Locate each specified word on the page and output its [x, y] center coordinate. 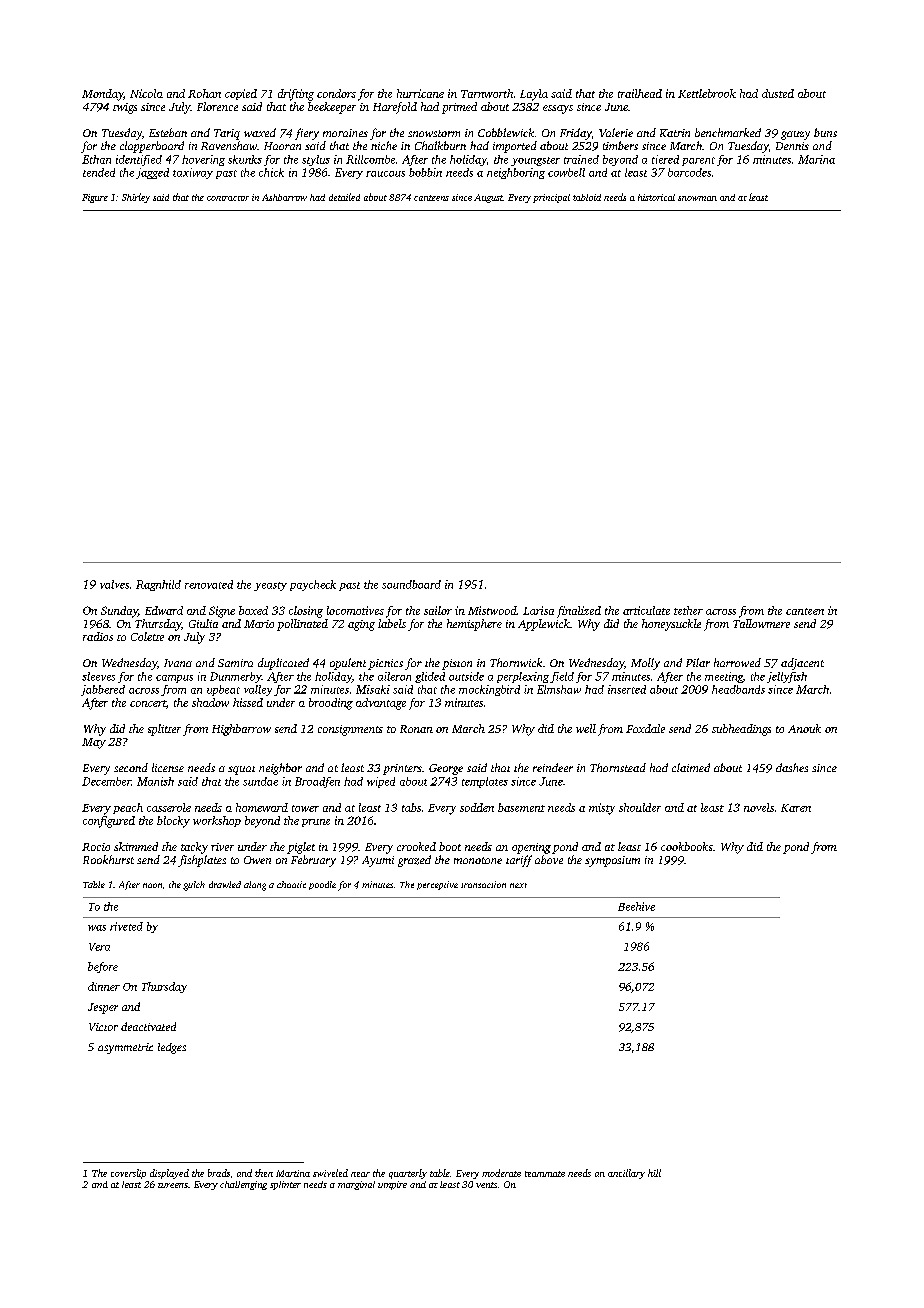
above [549, 859]
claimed [691, 767]
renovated [209, 584]
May [94, 743]
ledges [172, 1048]
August [488, 198]
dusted [778, 93]
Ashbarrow [284, 197]
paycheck [313, 585]
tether [688, 610]
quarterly [408, 1174]
